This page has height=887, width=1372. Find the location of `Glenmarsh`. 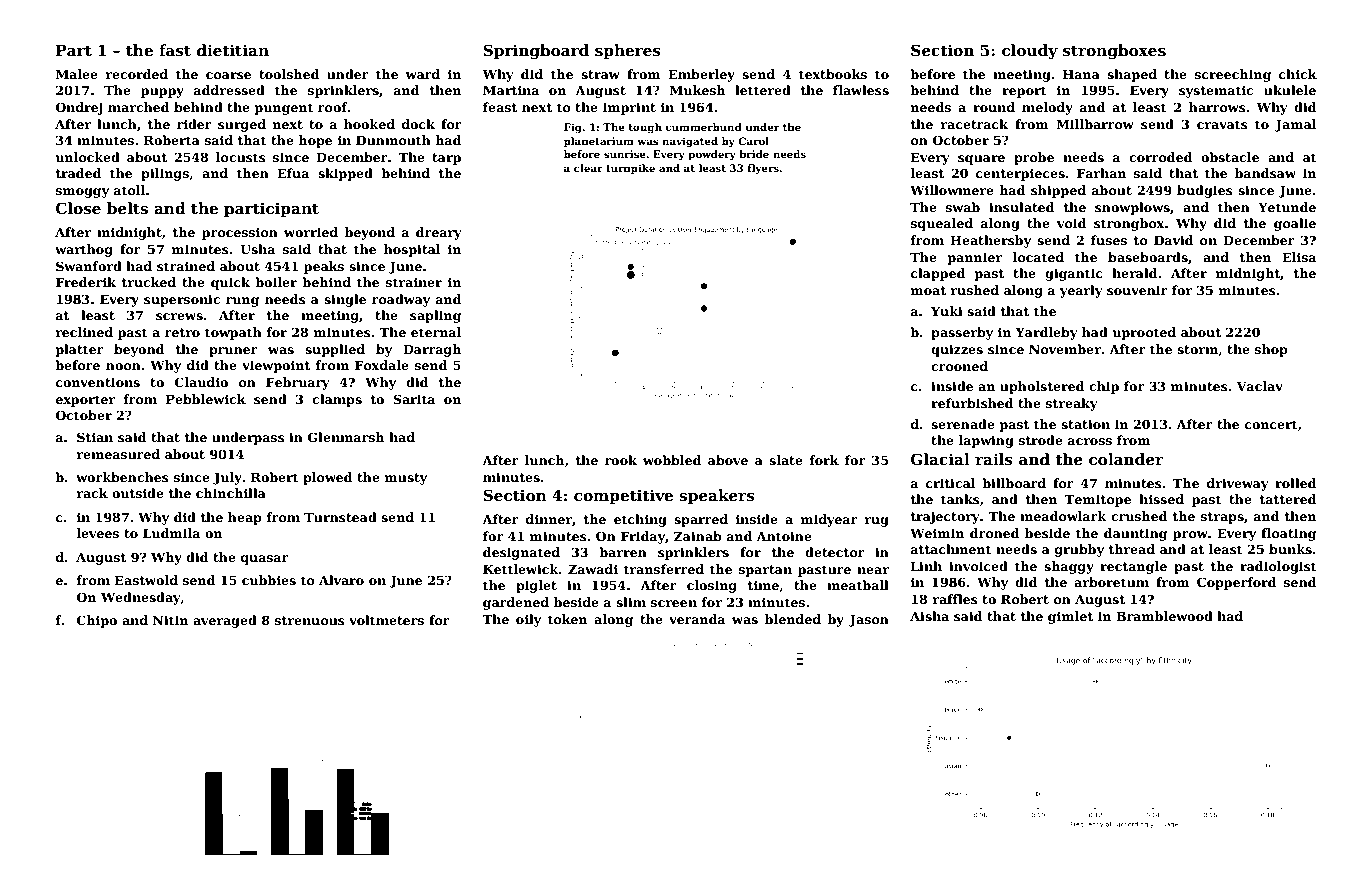

Glenmarsh is located at coordinates (346, 437).
